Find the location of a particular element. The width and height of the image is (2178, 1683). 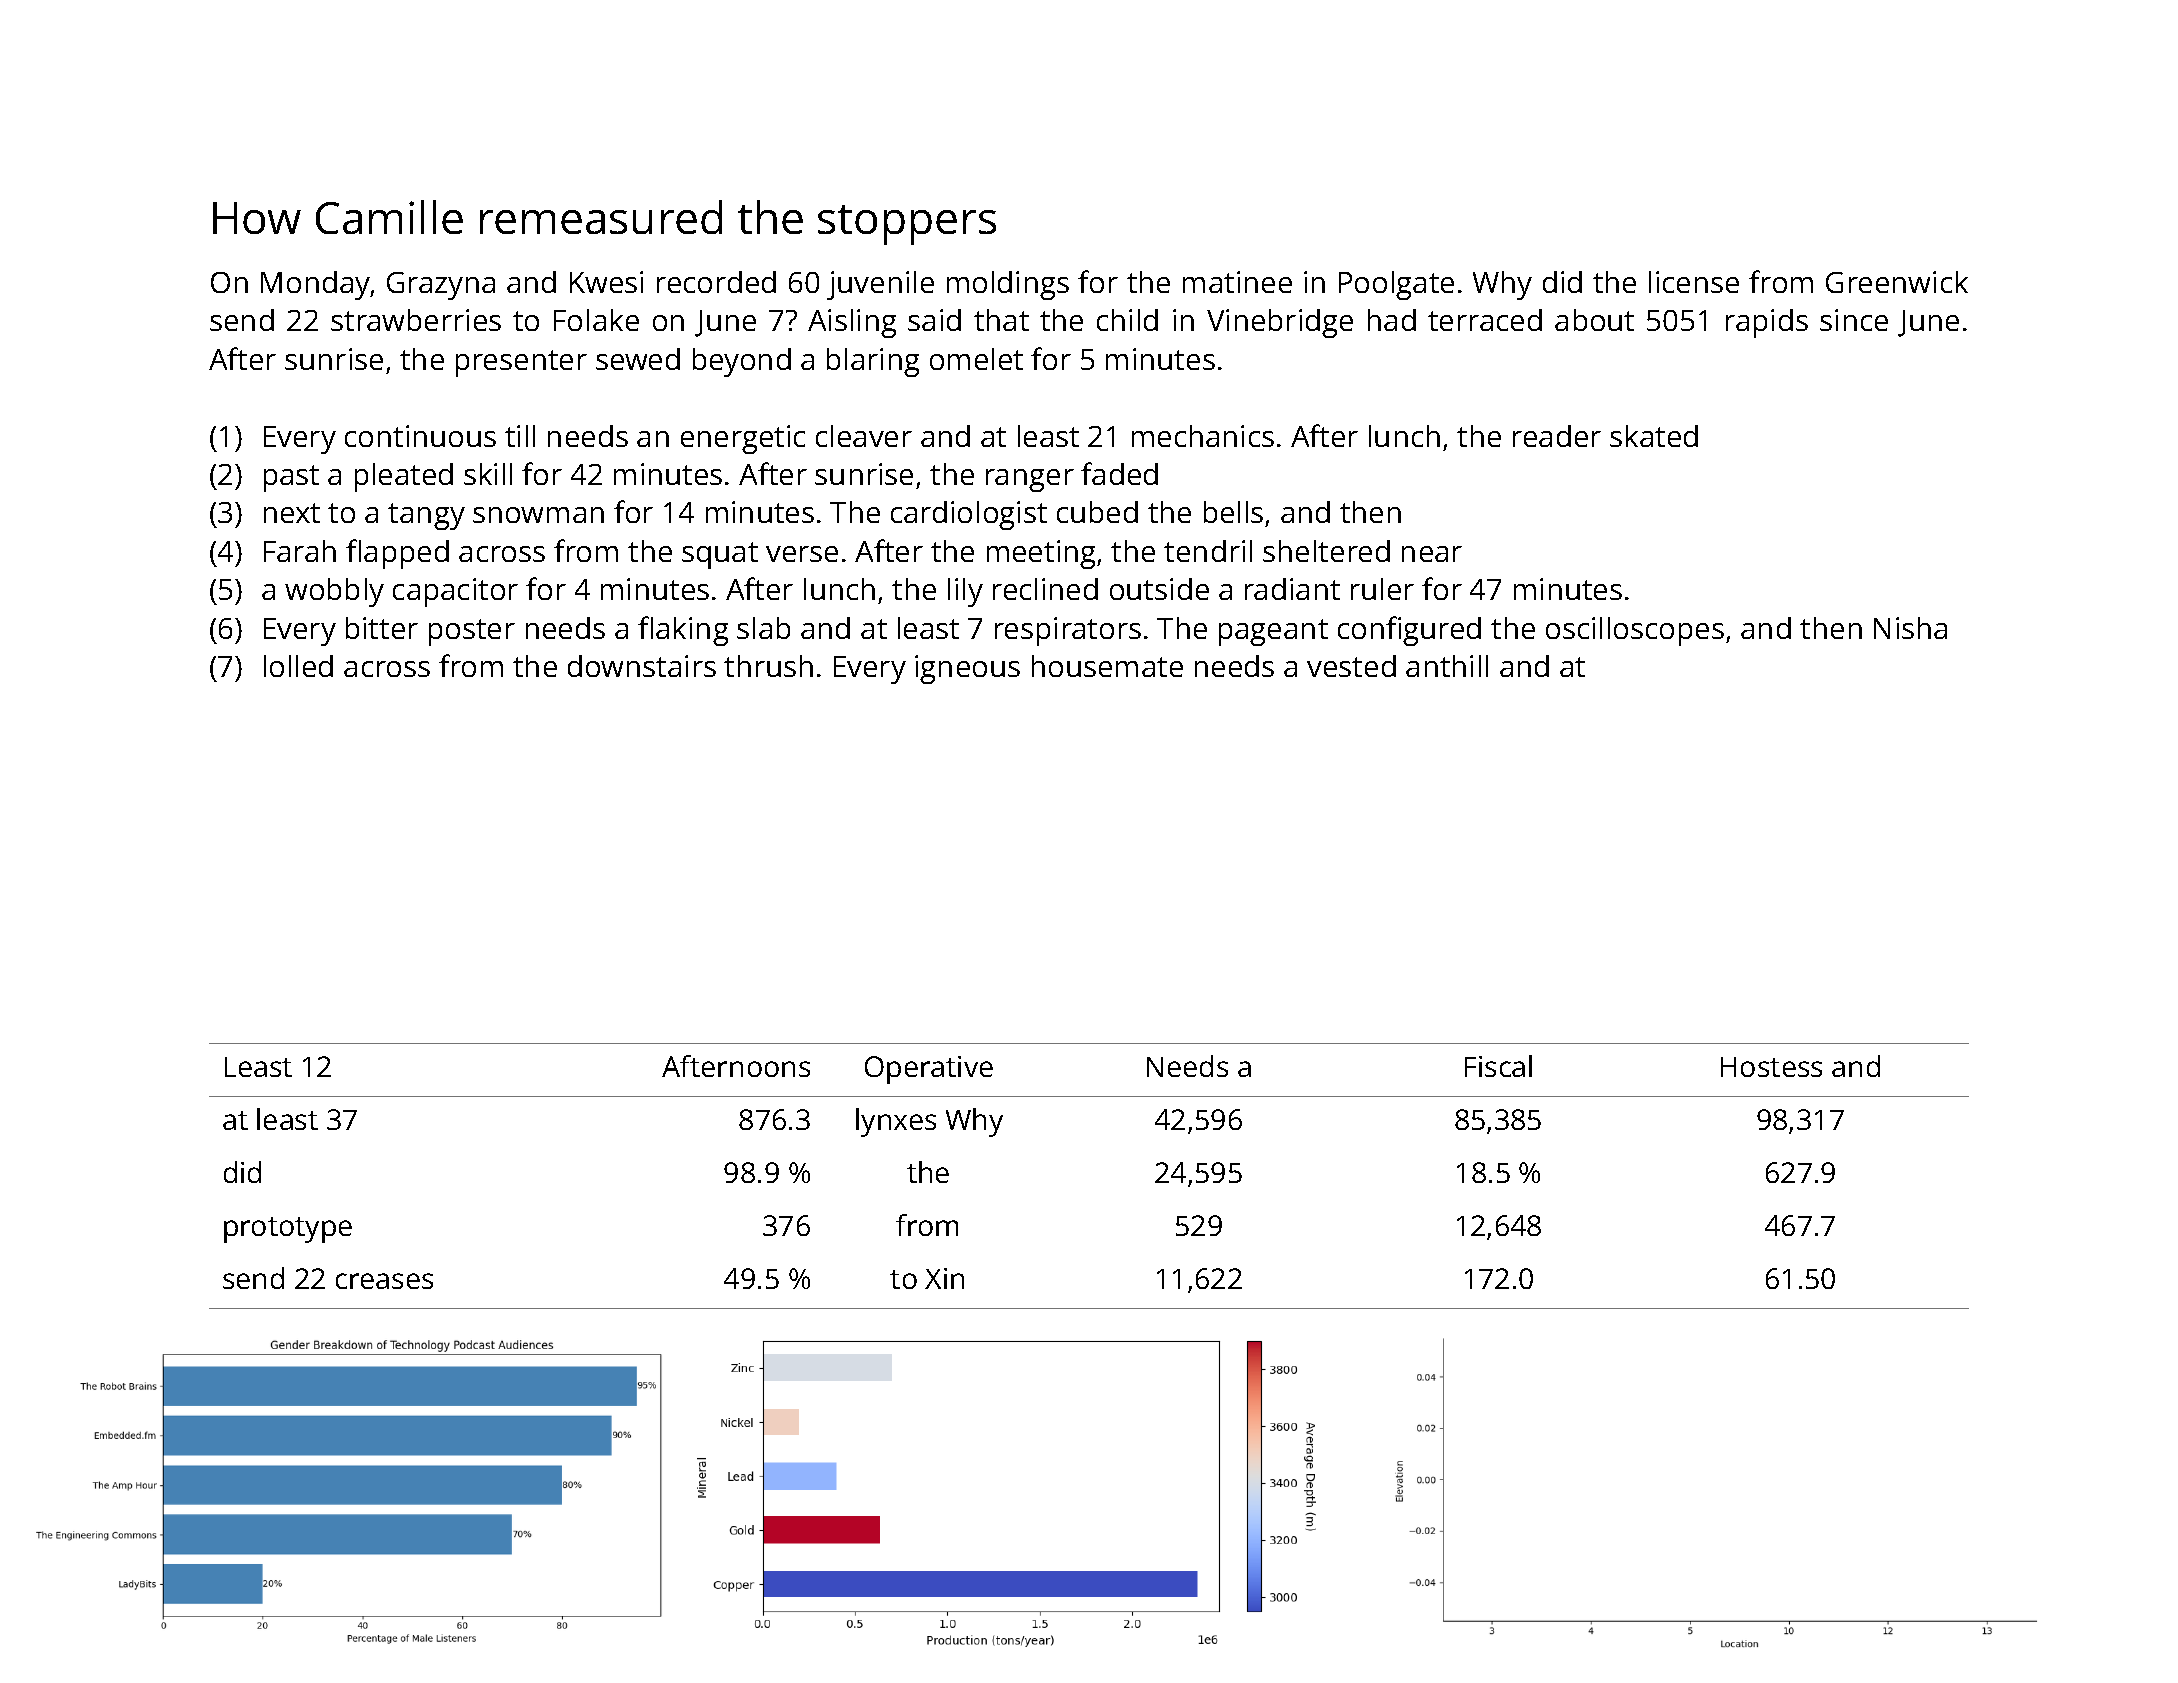

Xin is located at coordinates (944, 1278).
